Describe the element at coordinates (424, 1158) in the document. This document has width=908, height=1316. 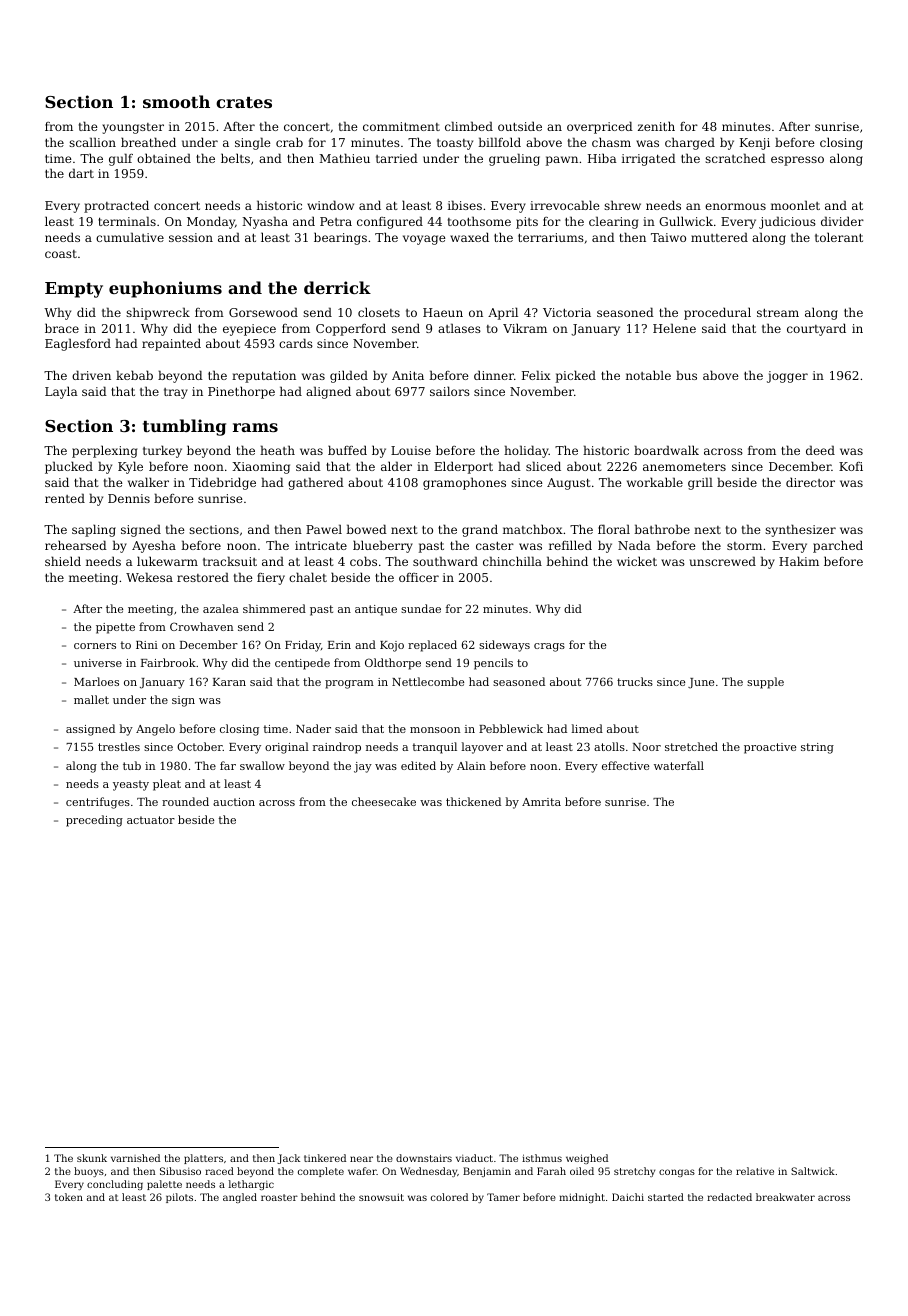
I see `downstairs` at that location.
